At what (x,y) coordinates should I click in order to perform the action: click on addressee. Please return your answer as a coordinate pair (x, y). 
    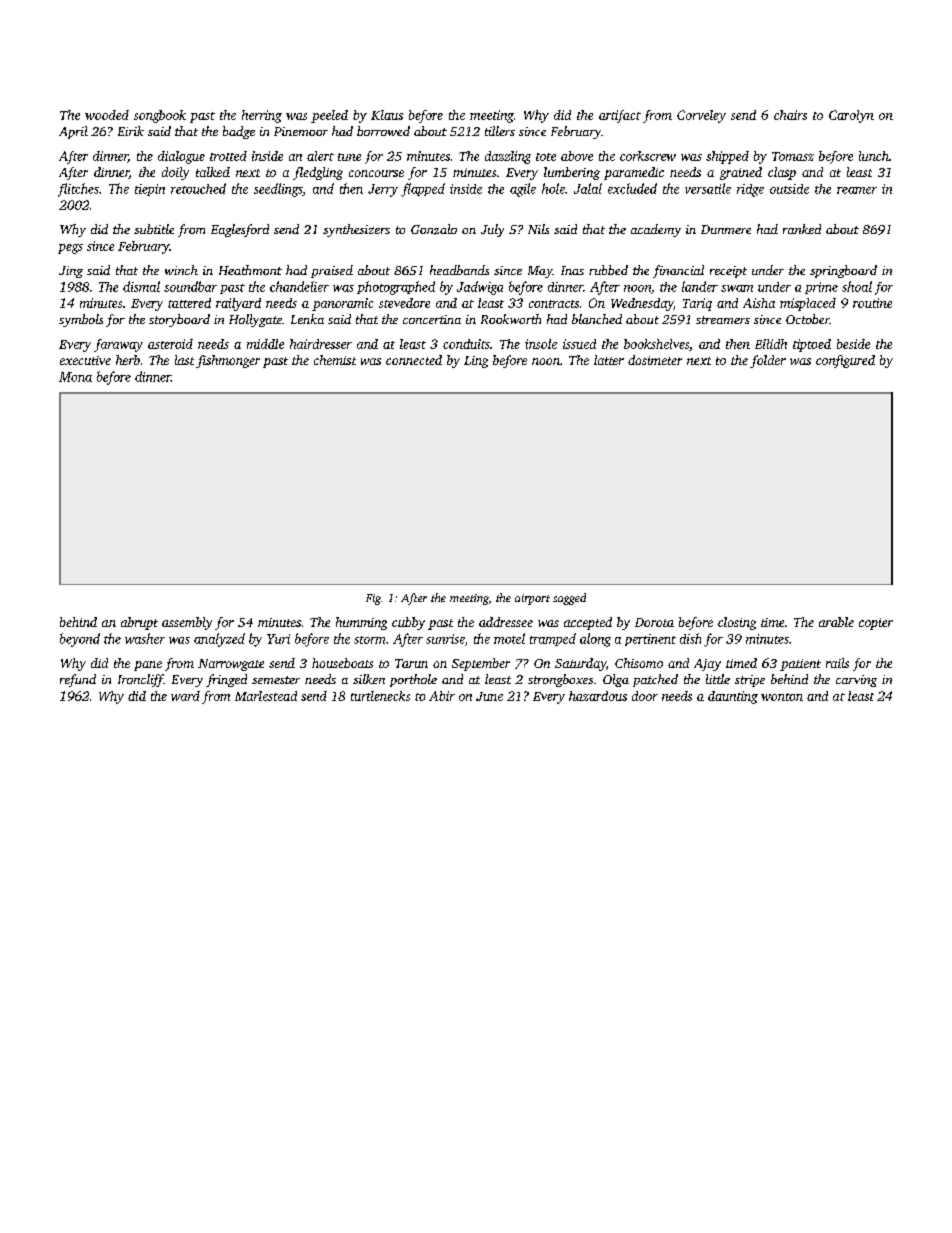
    Looking at the image, I should click on (506, 622).
